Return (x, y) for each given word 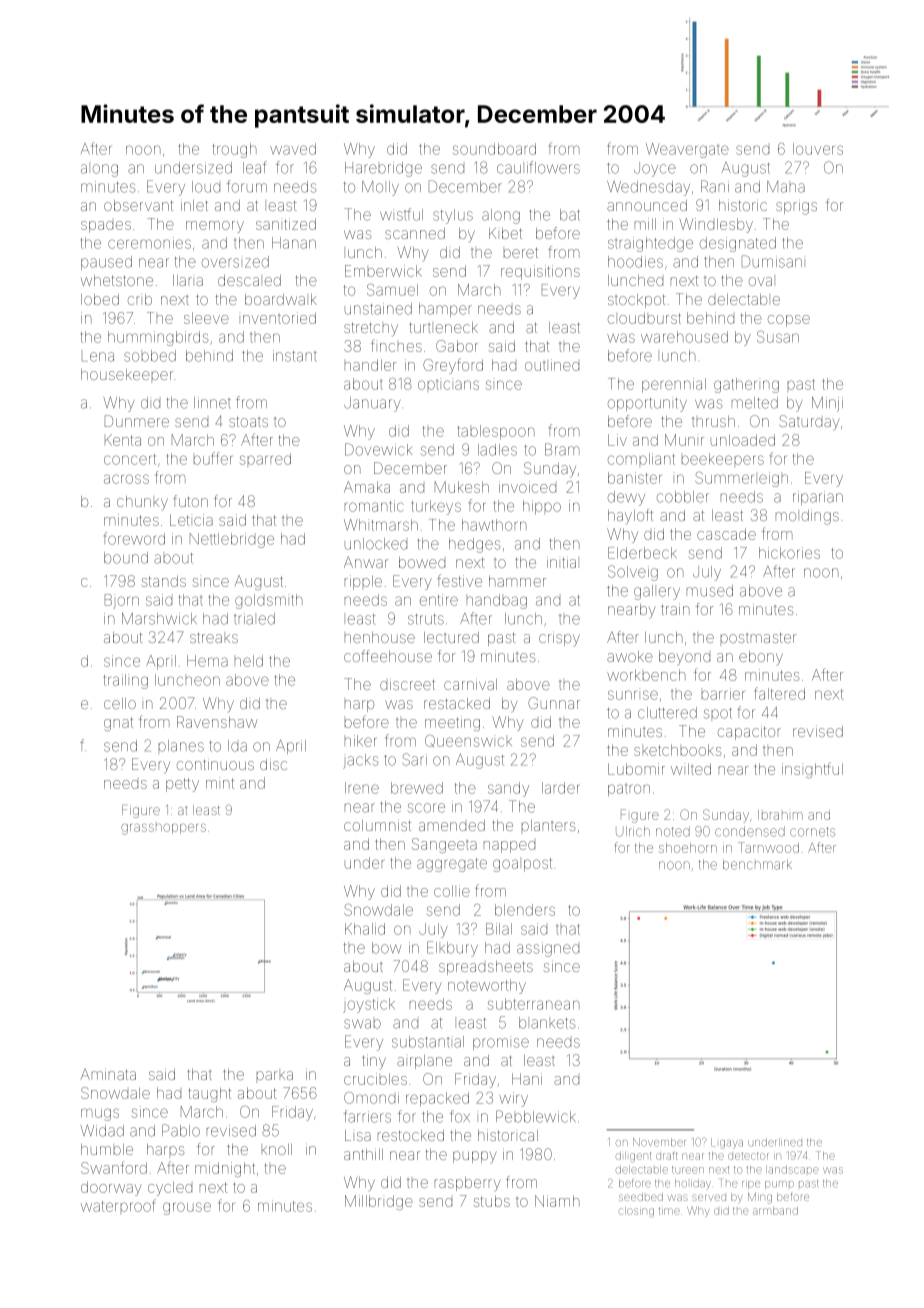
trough (235, 150)
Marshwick (159, 619)
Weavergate (687, 150)
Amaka (367, 487)
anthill (363, 1154)
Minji (827, 404)
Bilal (499, 929)
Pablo (181, 1130)
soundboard (494, 149)
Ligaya (727, 1143)
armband (775, 1211)
